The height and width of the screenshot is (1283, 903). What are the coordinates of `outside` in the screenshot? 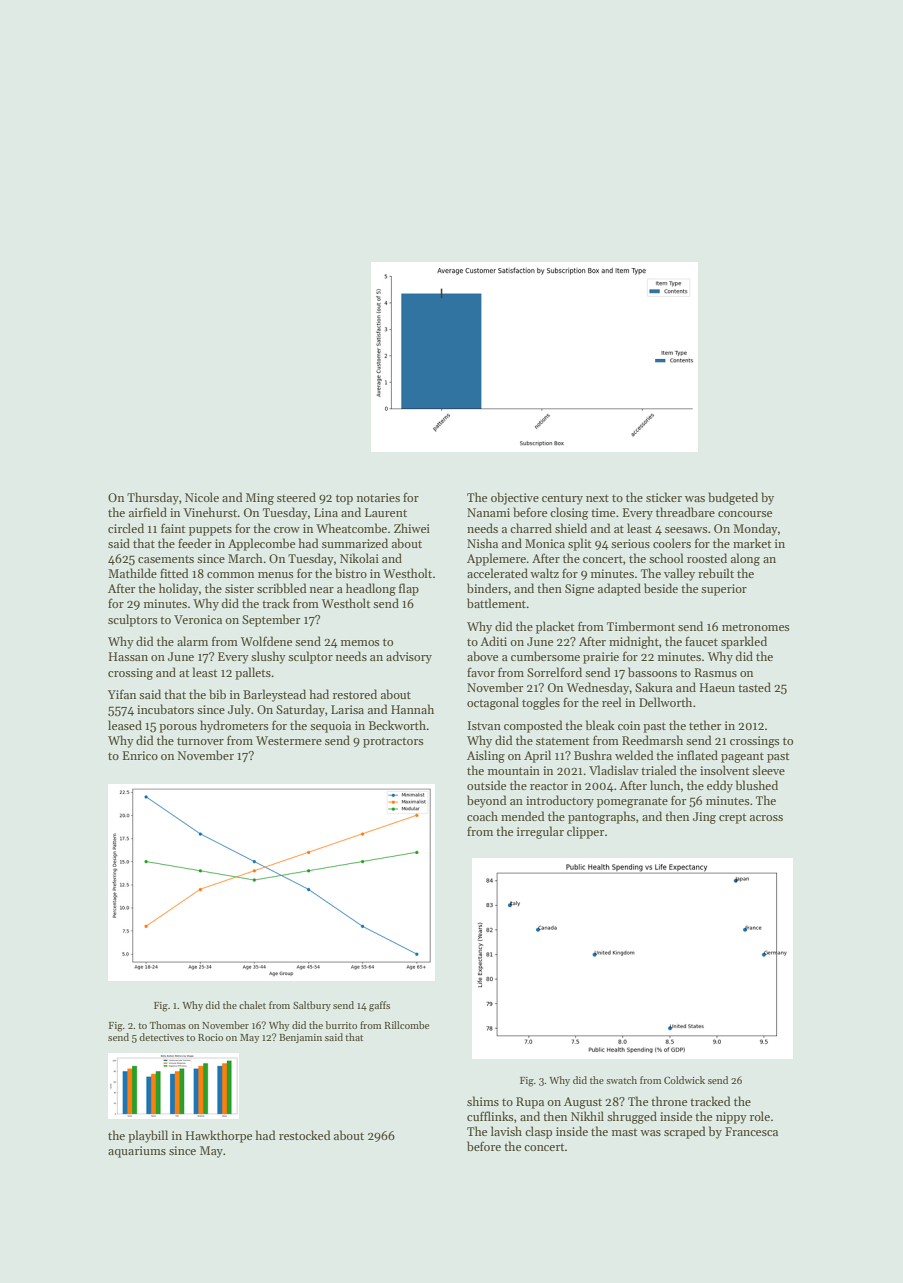 It's located at (486, 785).
